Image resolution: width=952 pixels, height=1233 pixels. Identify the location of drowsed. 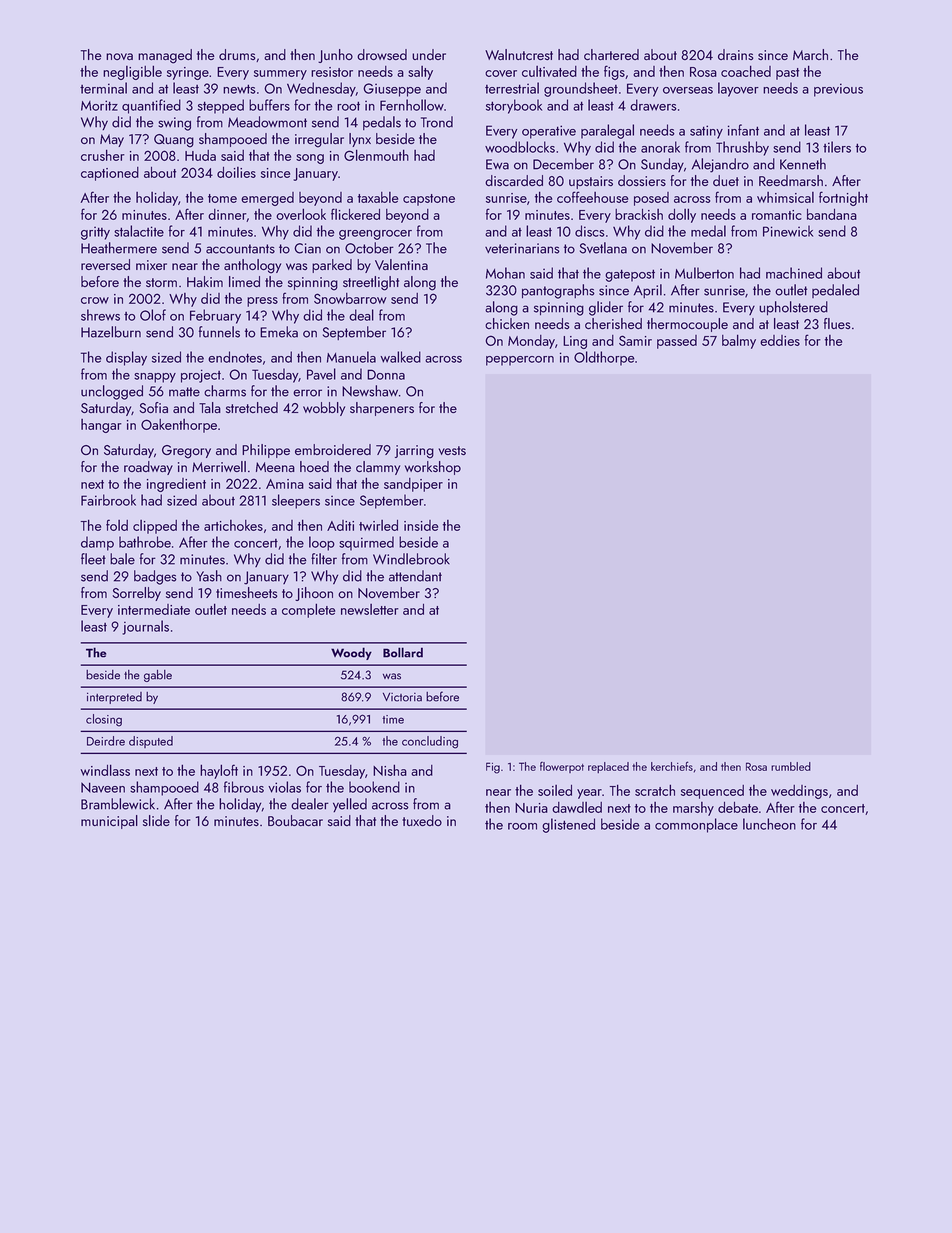
(382, 54).
